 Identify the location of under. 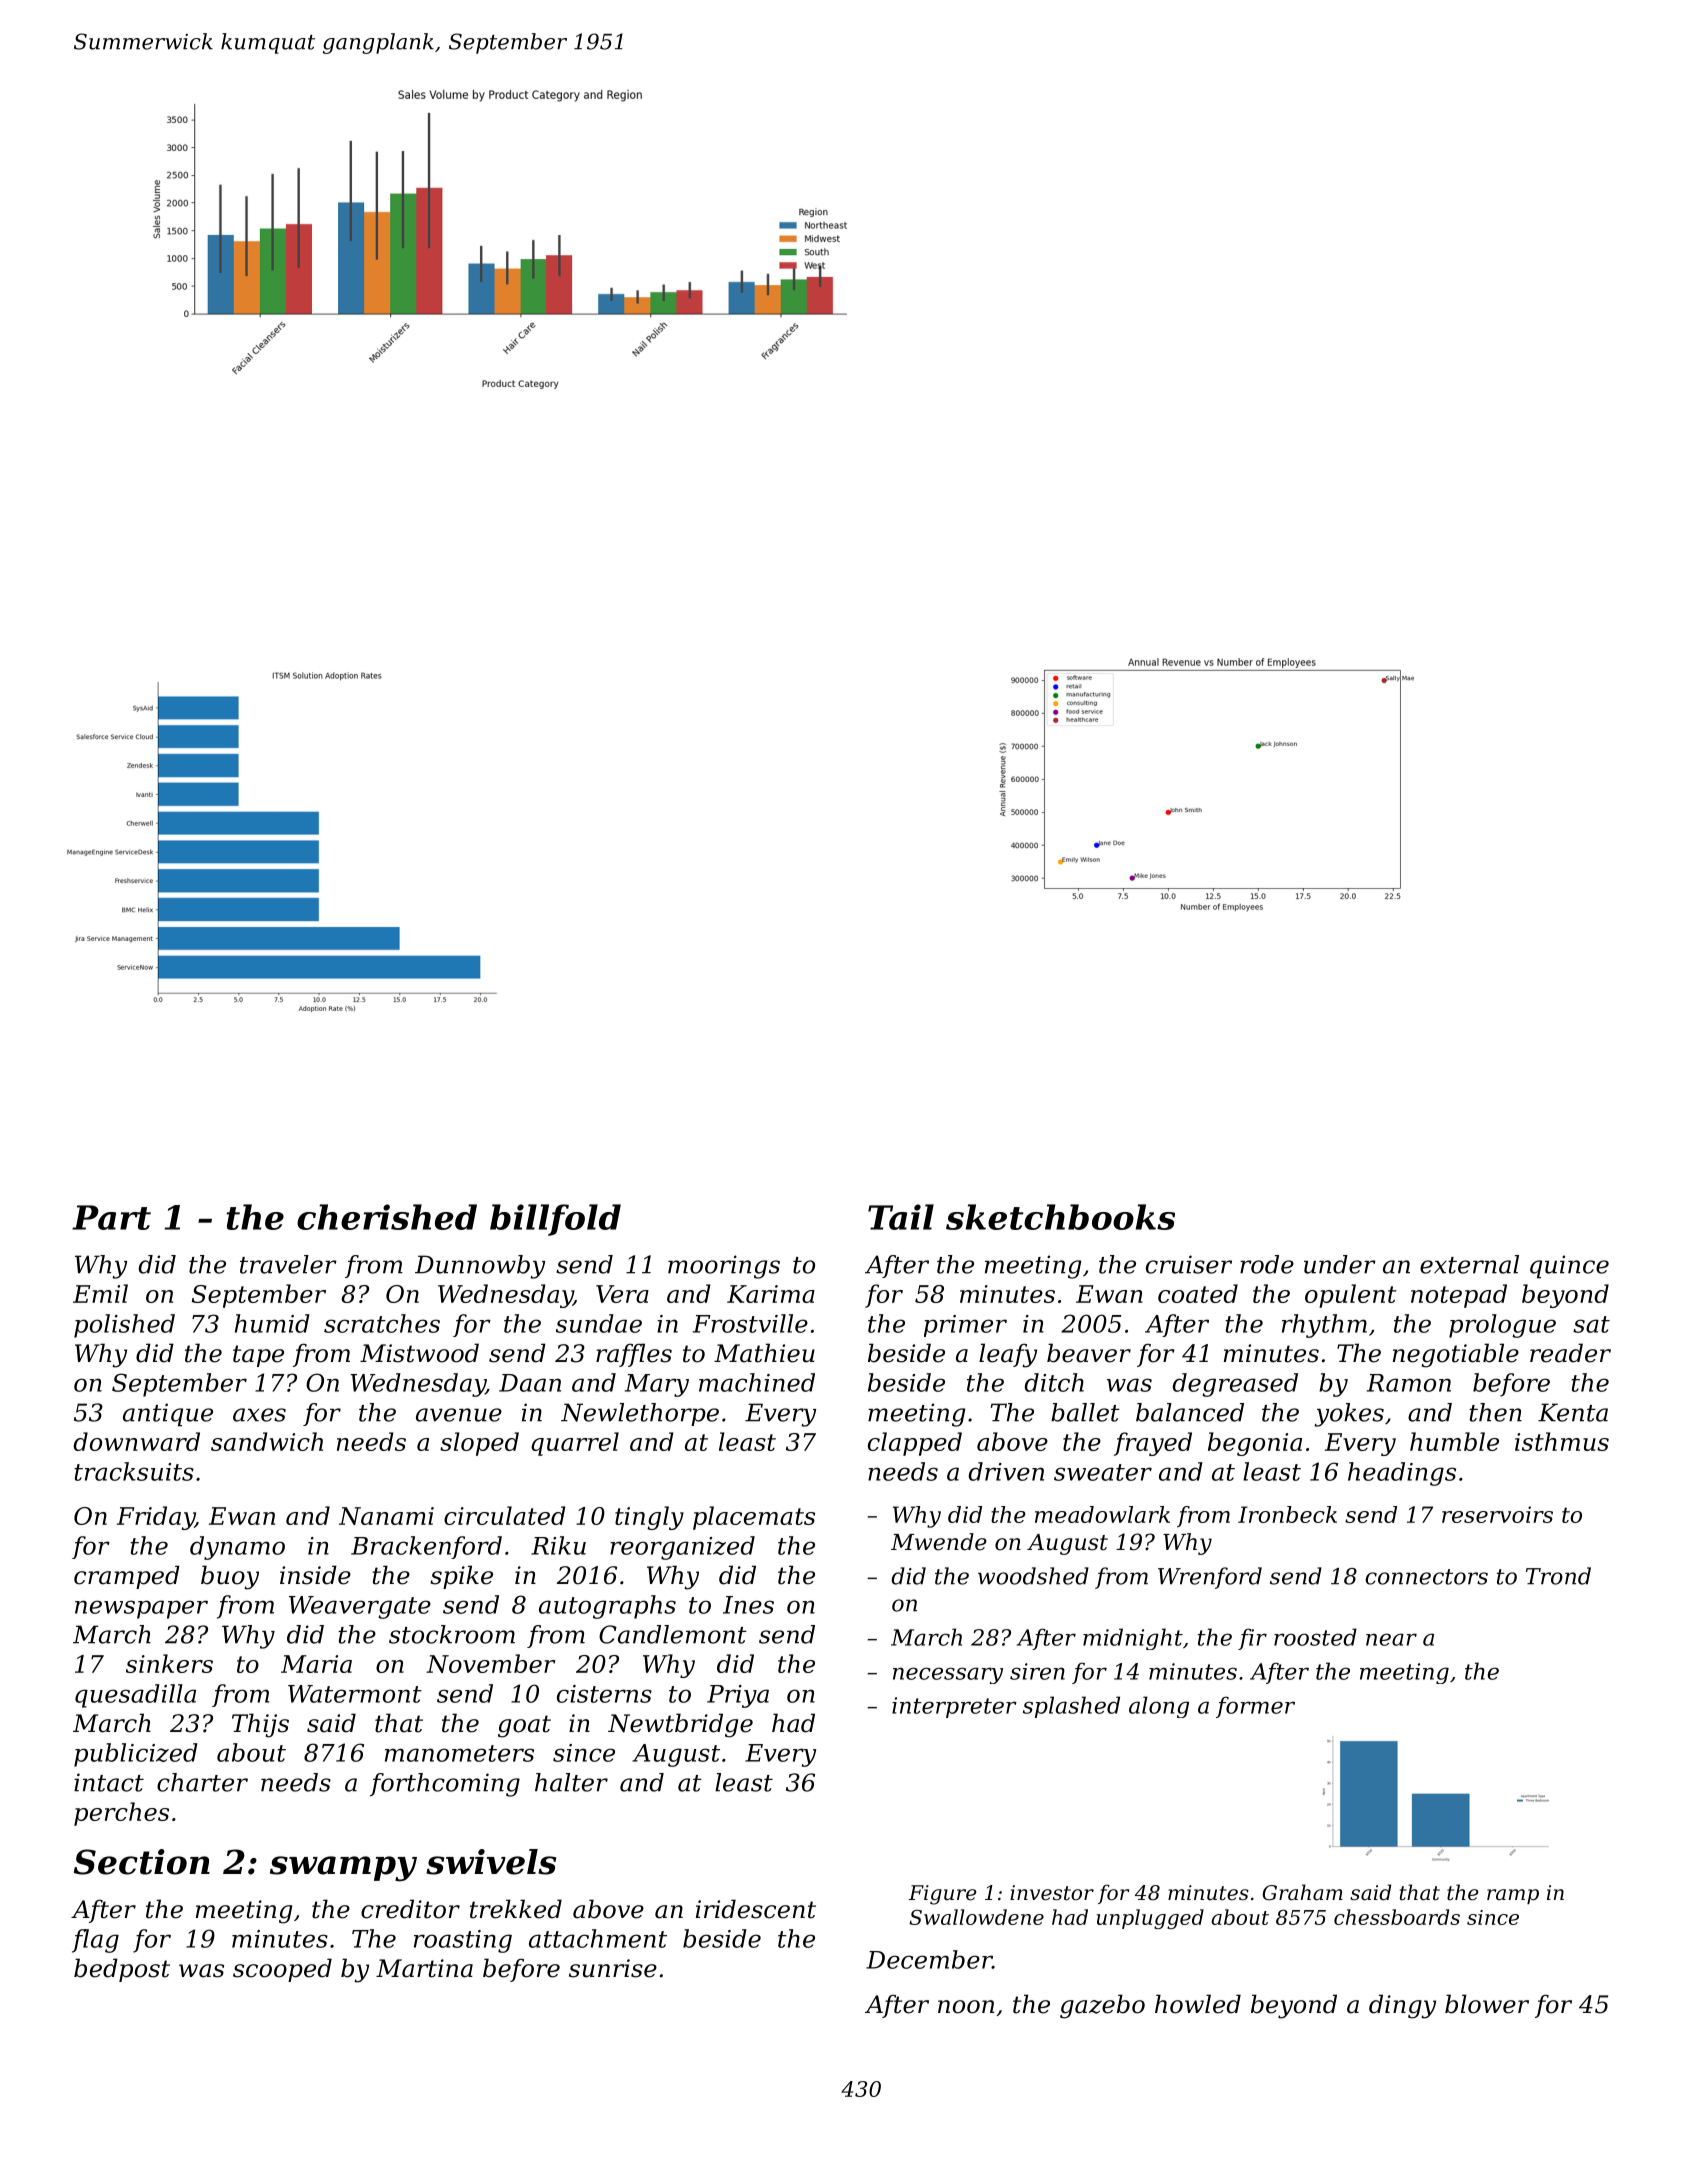
(1340, 1264).
